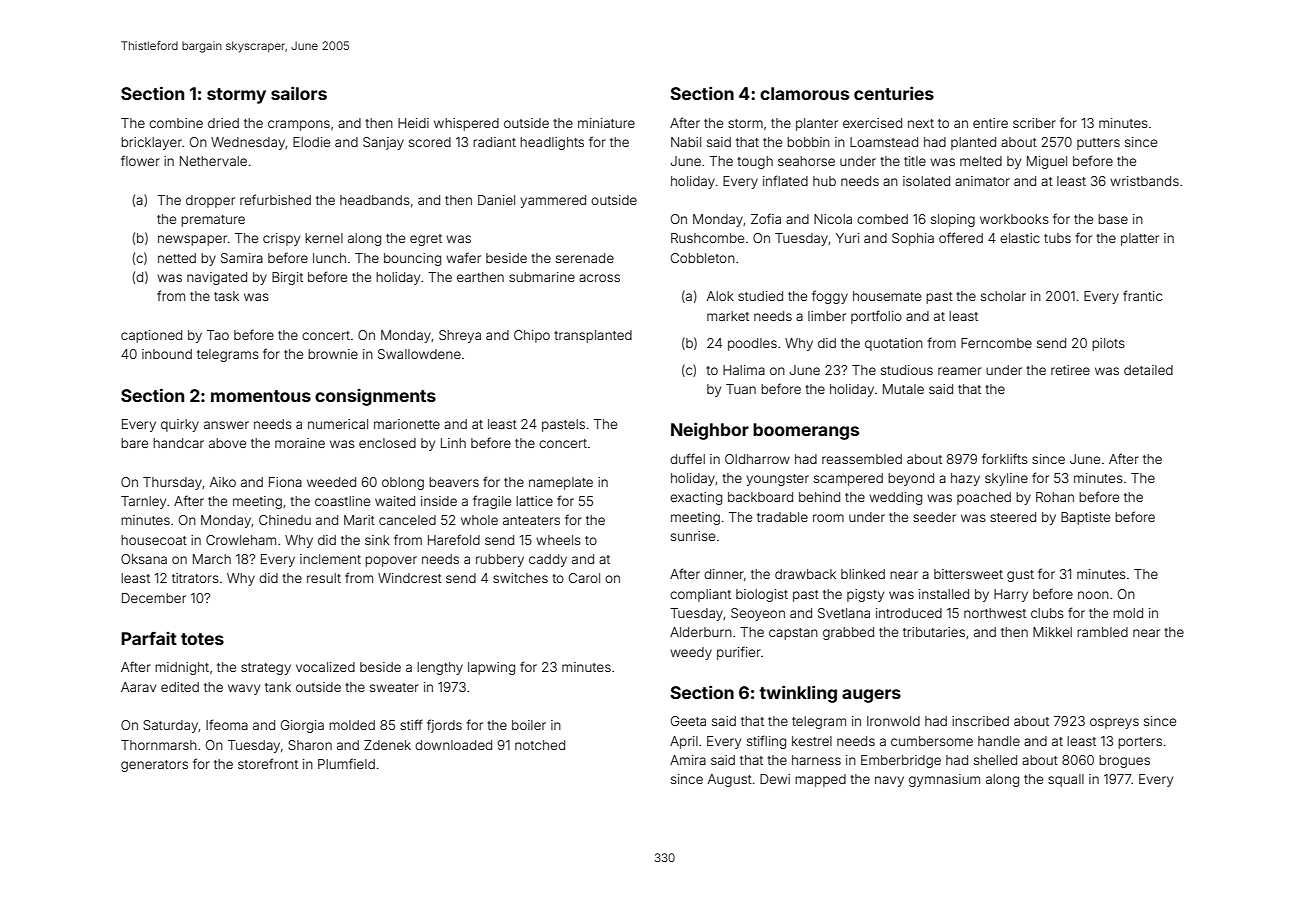  I want to click on stiff, so click(411, 724).
